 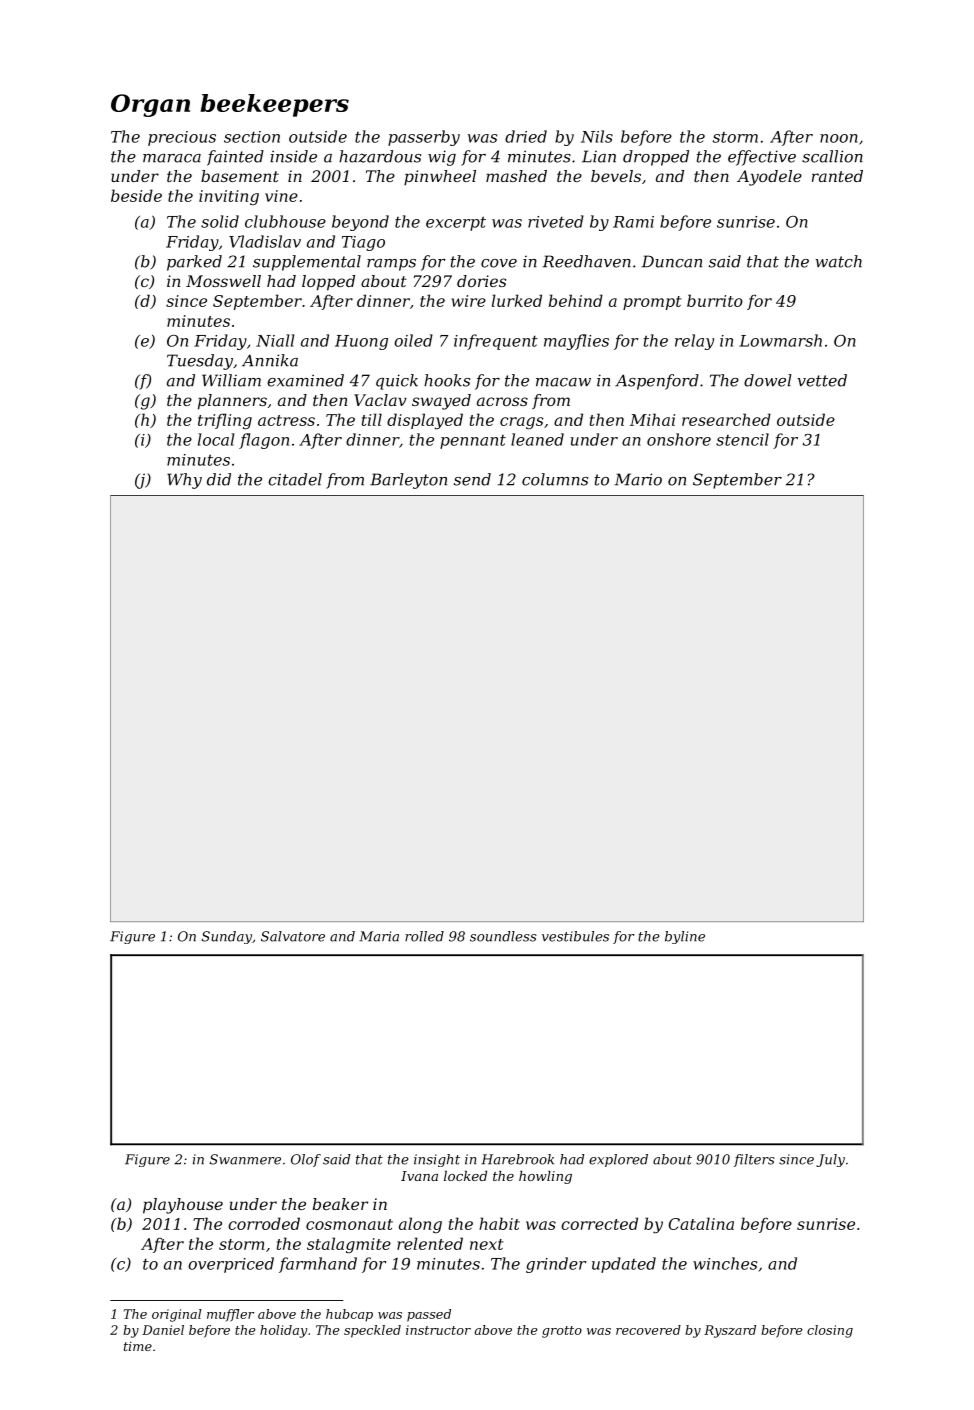 What do you see at coordinates (469, 301) in the document?
I see `wire` at bounding box center [469, 301].
